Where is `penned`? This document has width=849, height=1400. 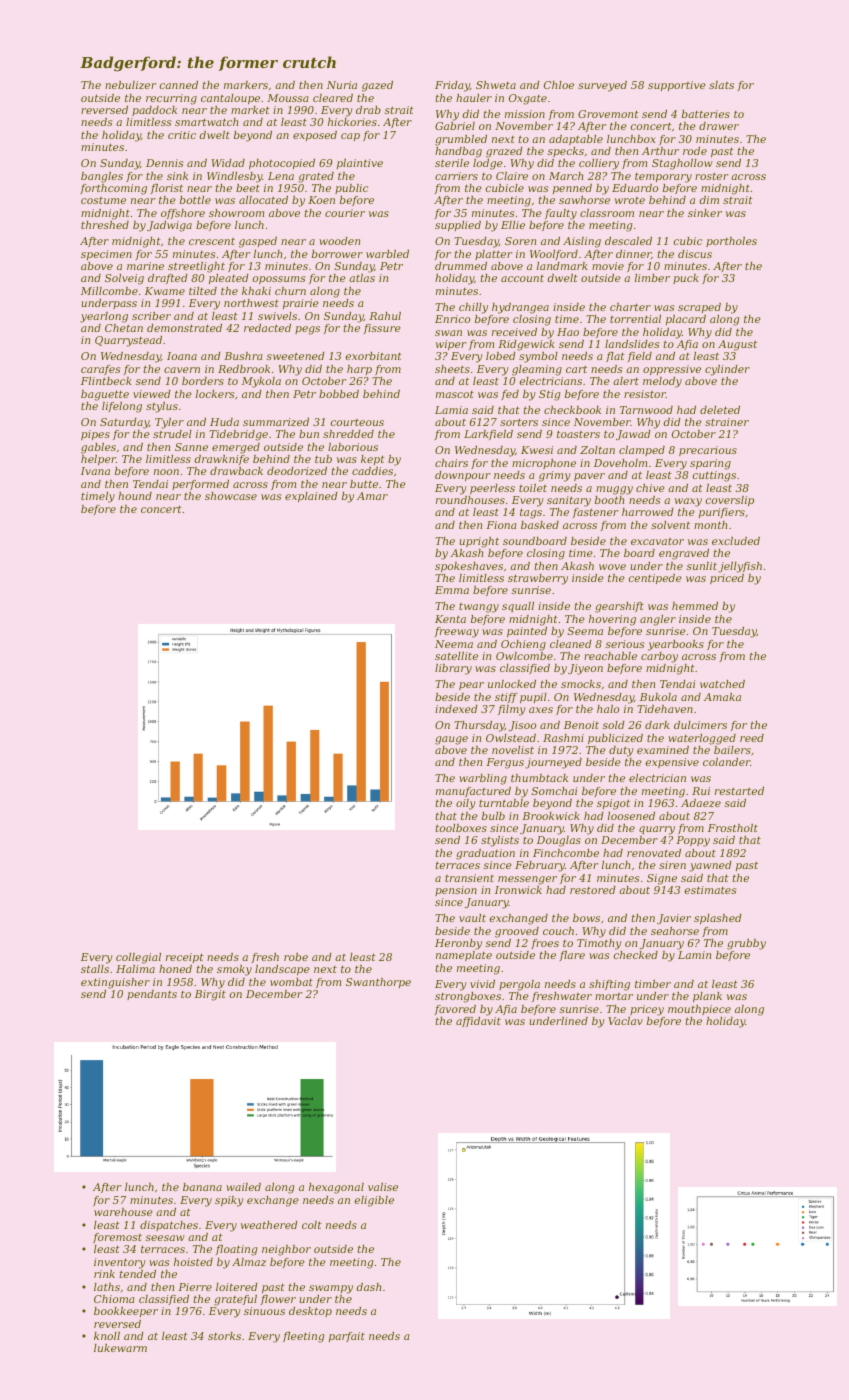
penned is located at coordinates (572, 189).
